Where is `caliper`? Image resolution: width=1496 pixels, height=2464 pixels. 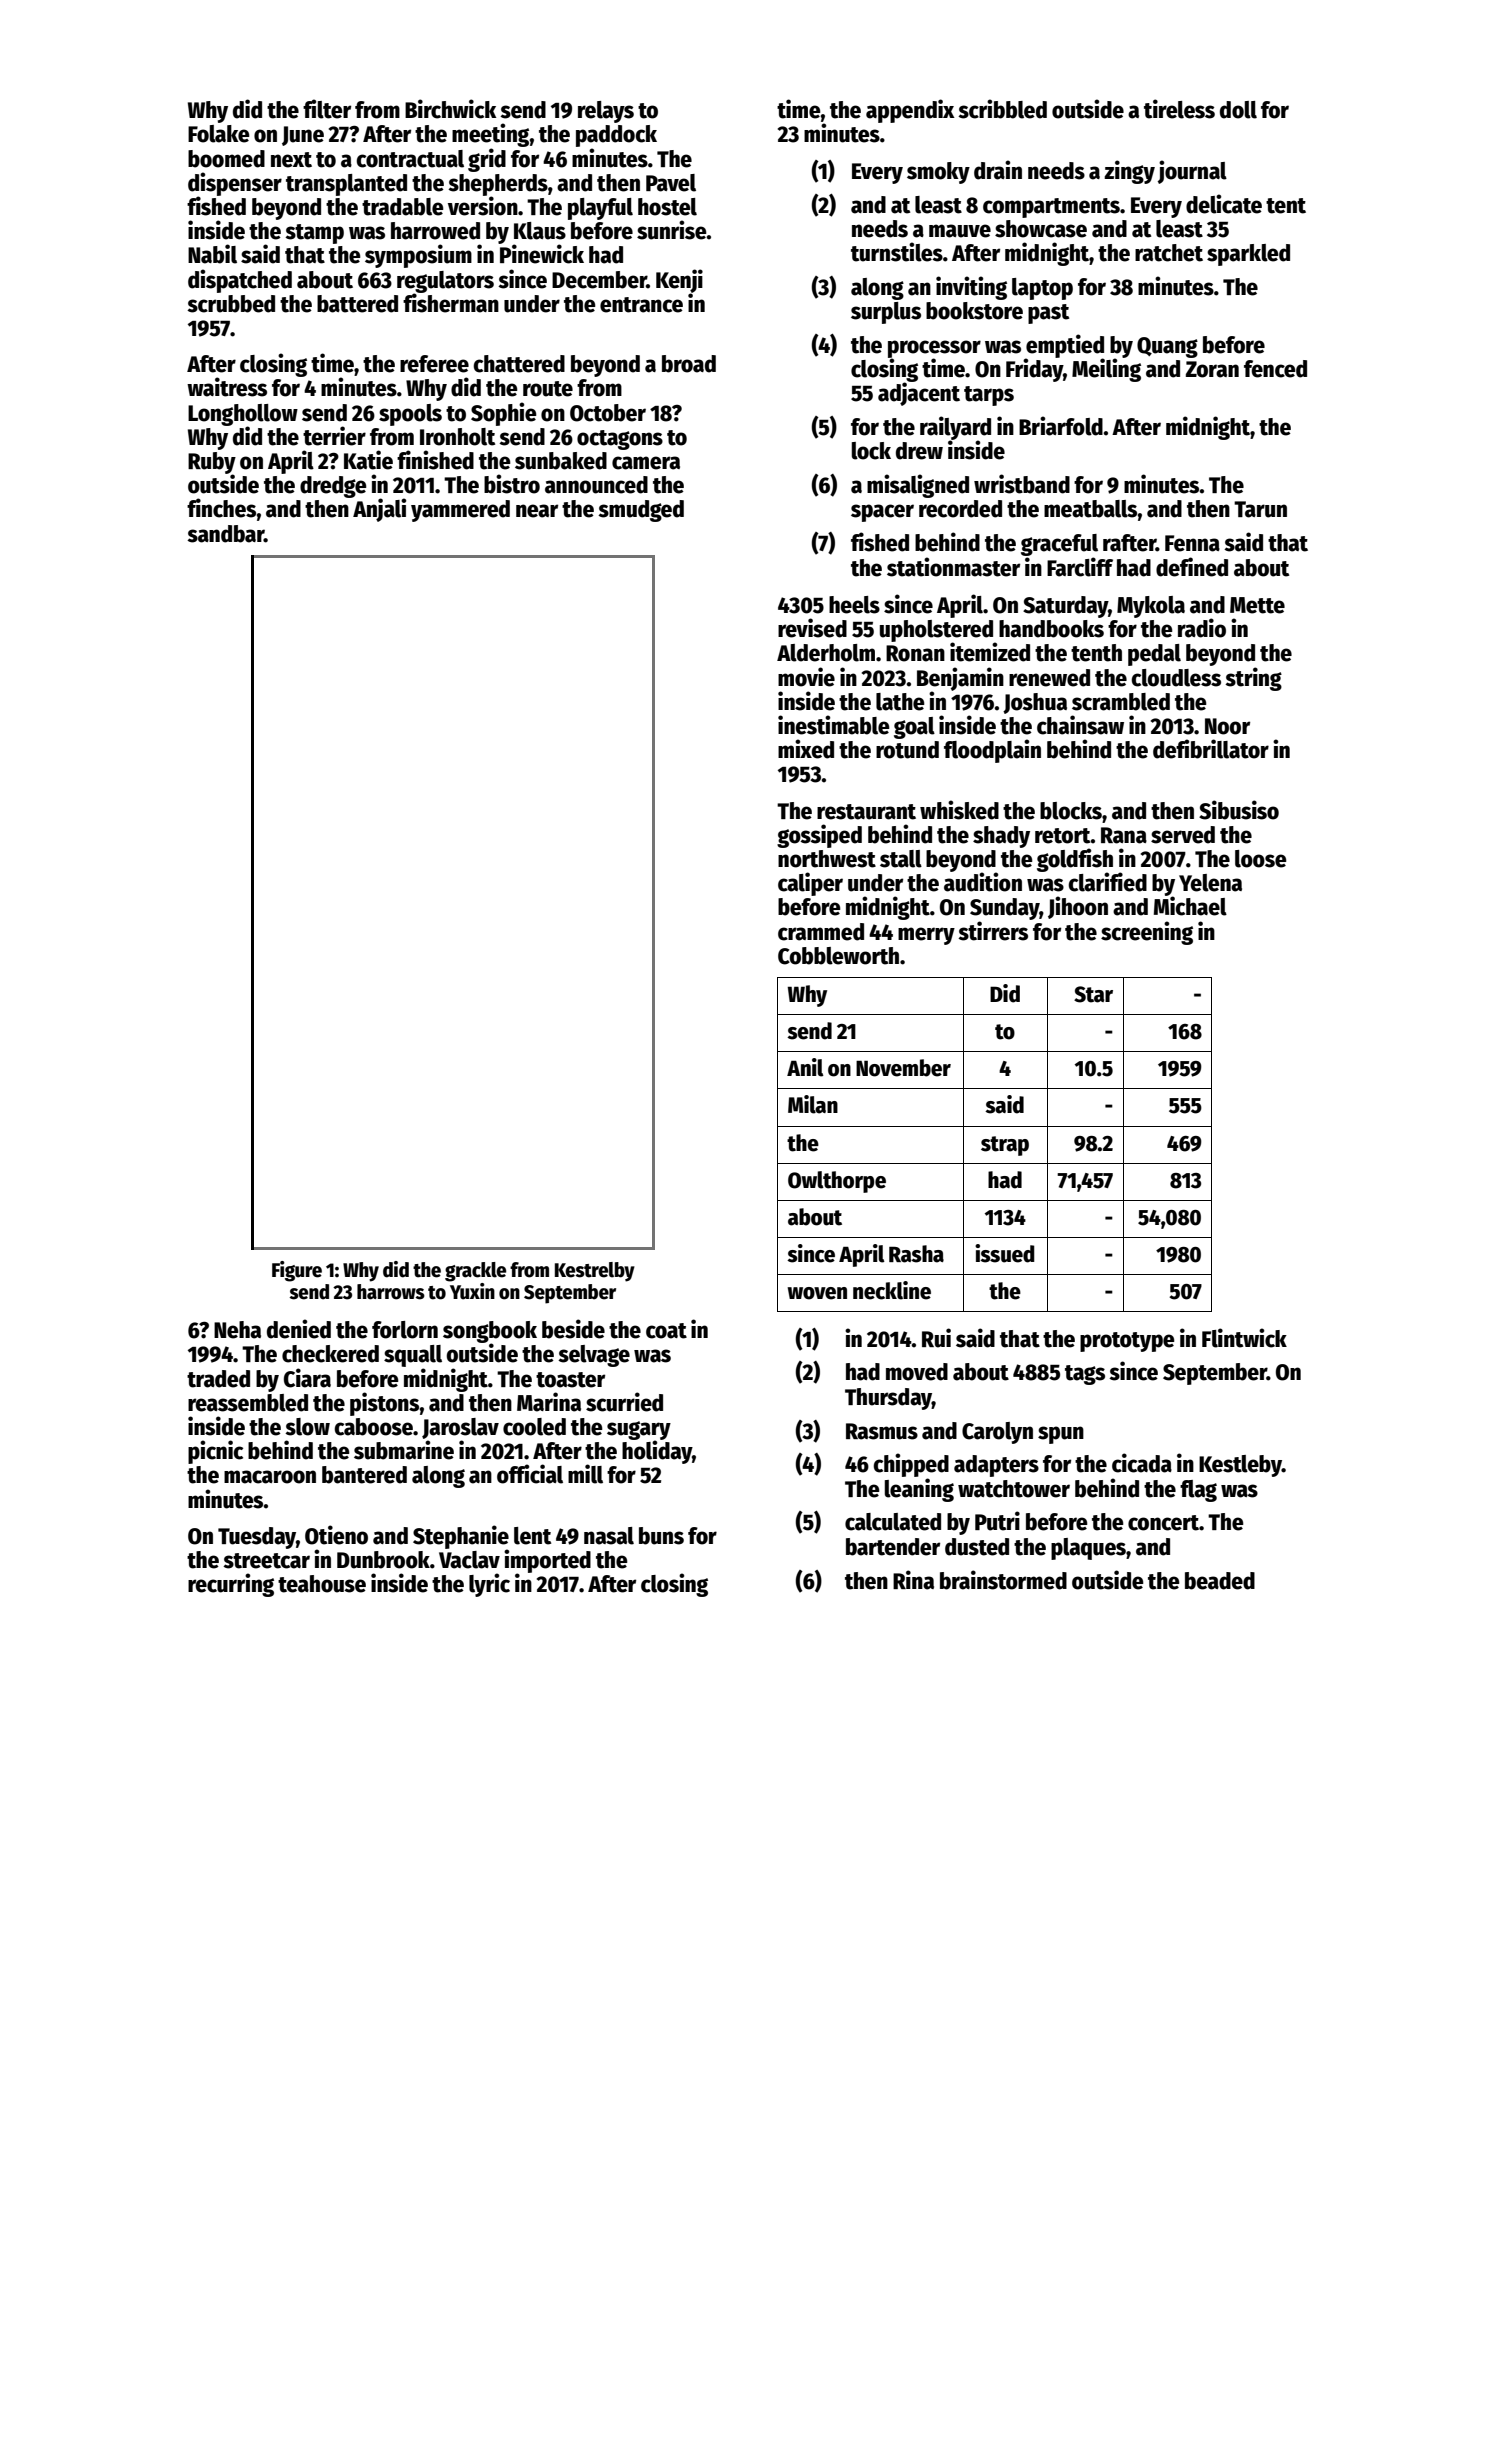 caliper is located at coordinates (810, 884).
